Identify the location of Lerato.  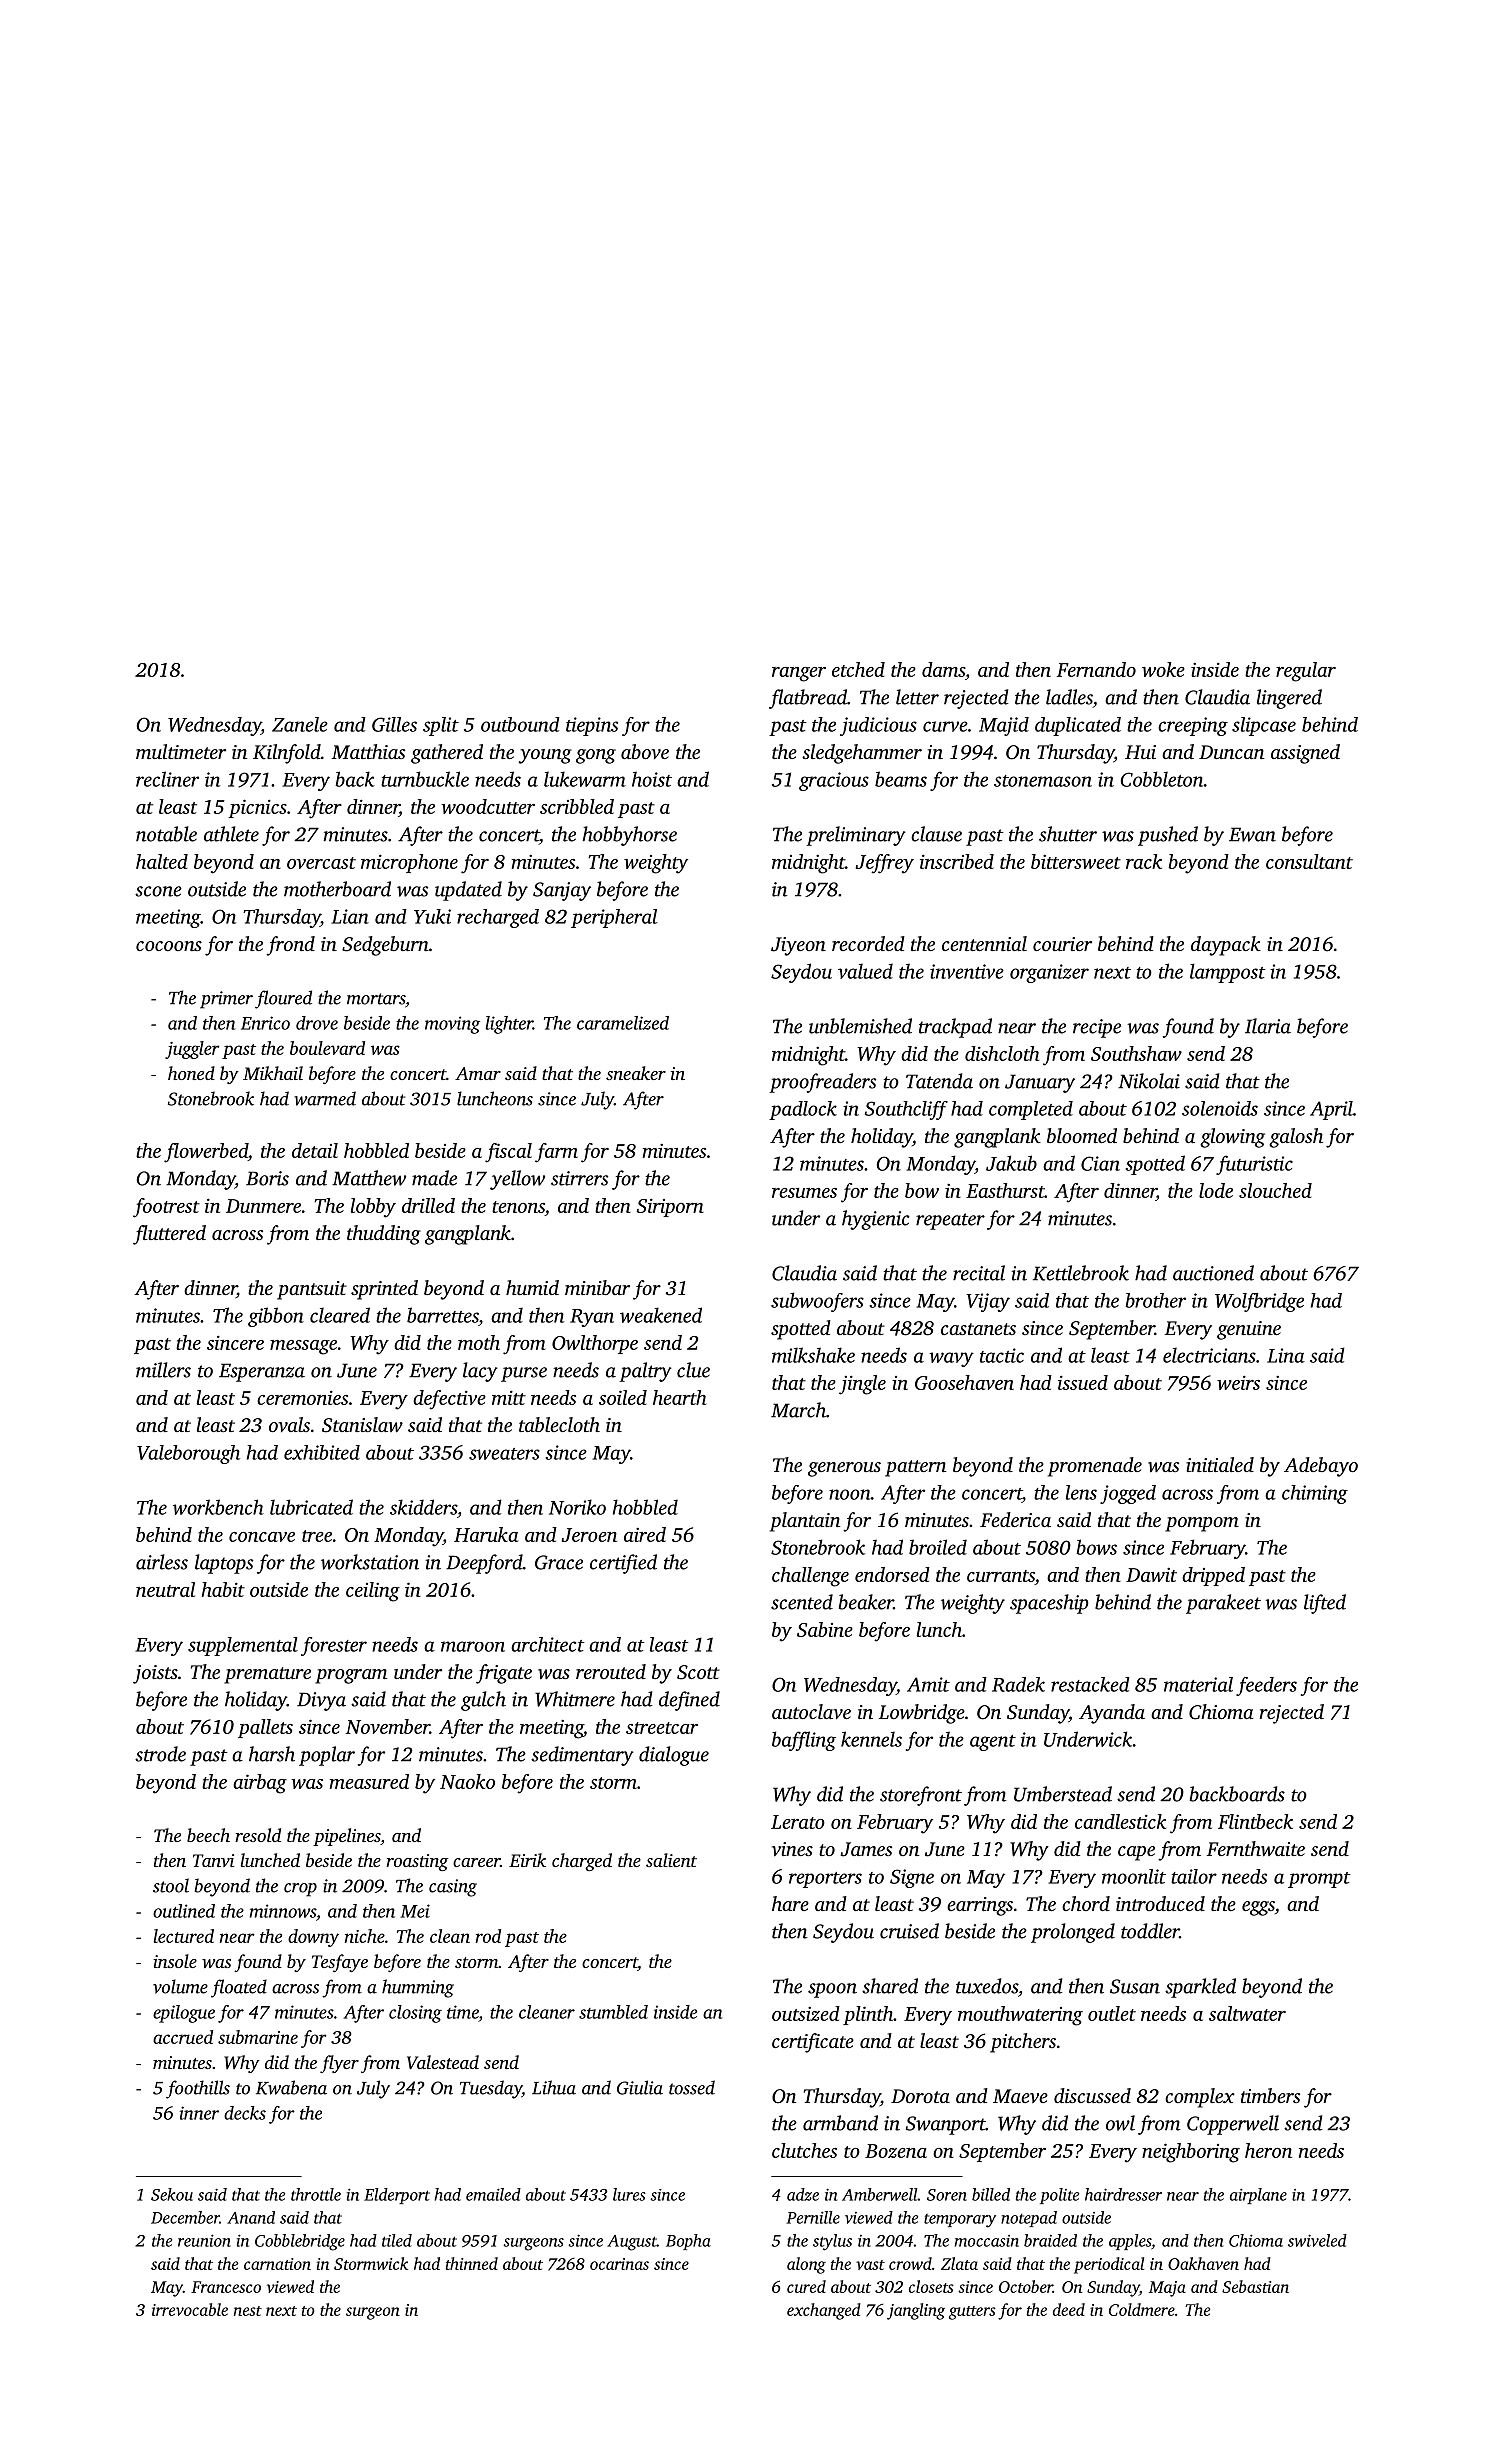
(798, 1822).
